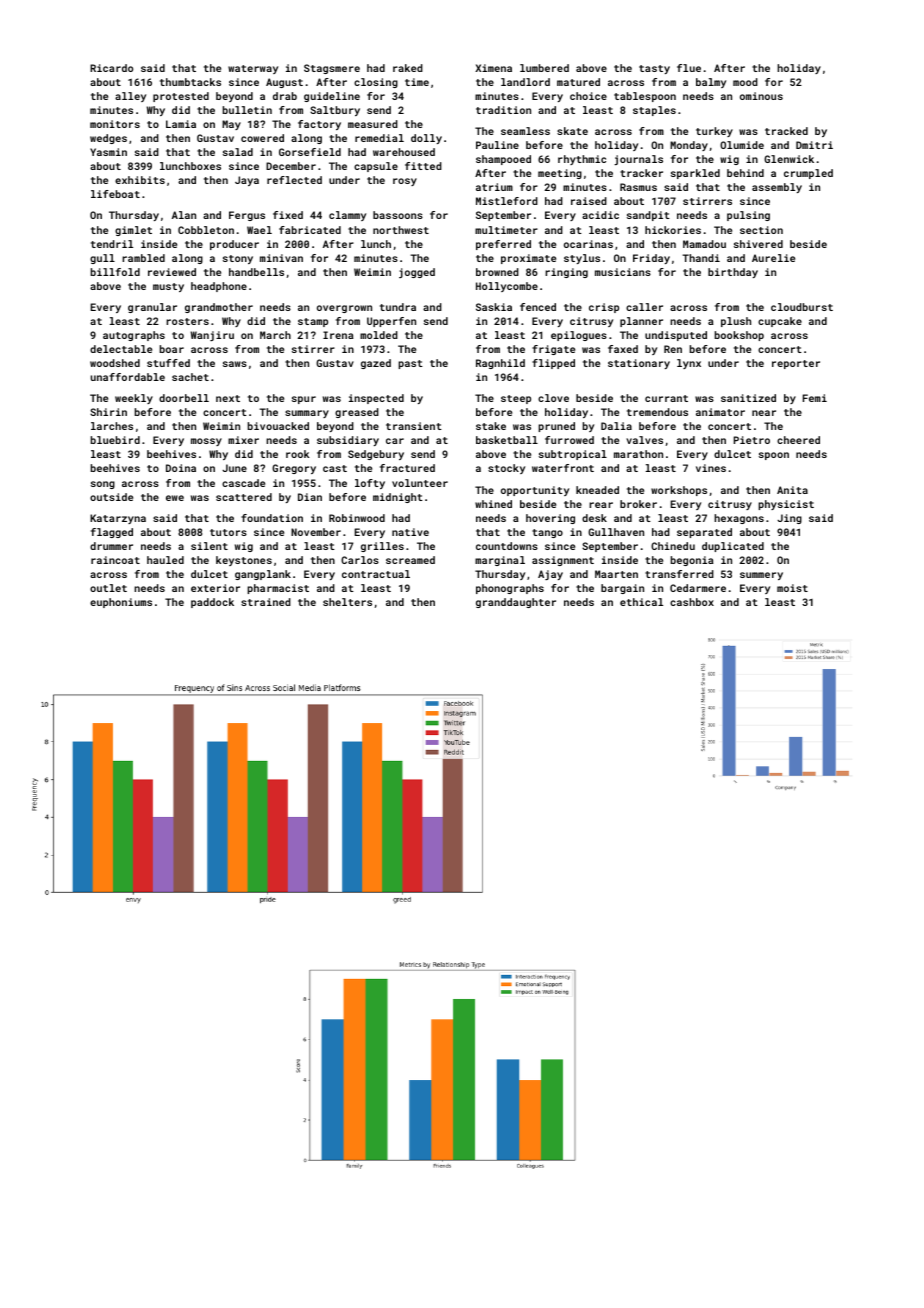 Image resolution: width=924 pixels, height=1308 pixels. I want to click on Chinedu, so click(673, 546).
